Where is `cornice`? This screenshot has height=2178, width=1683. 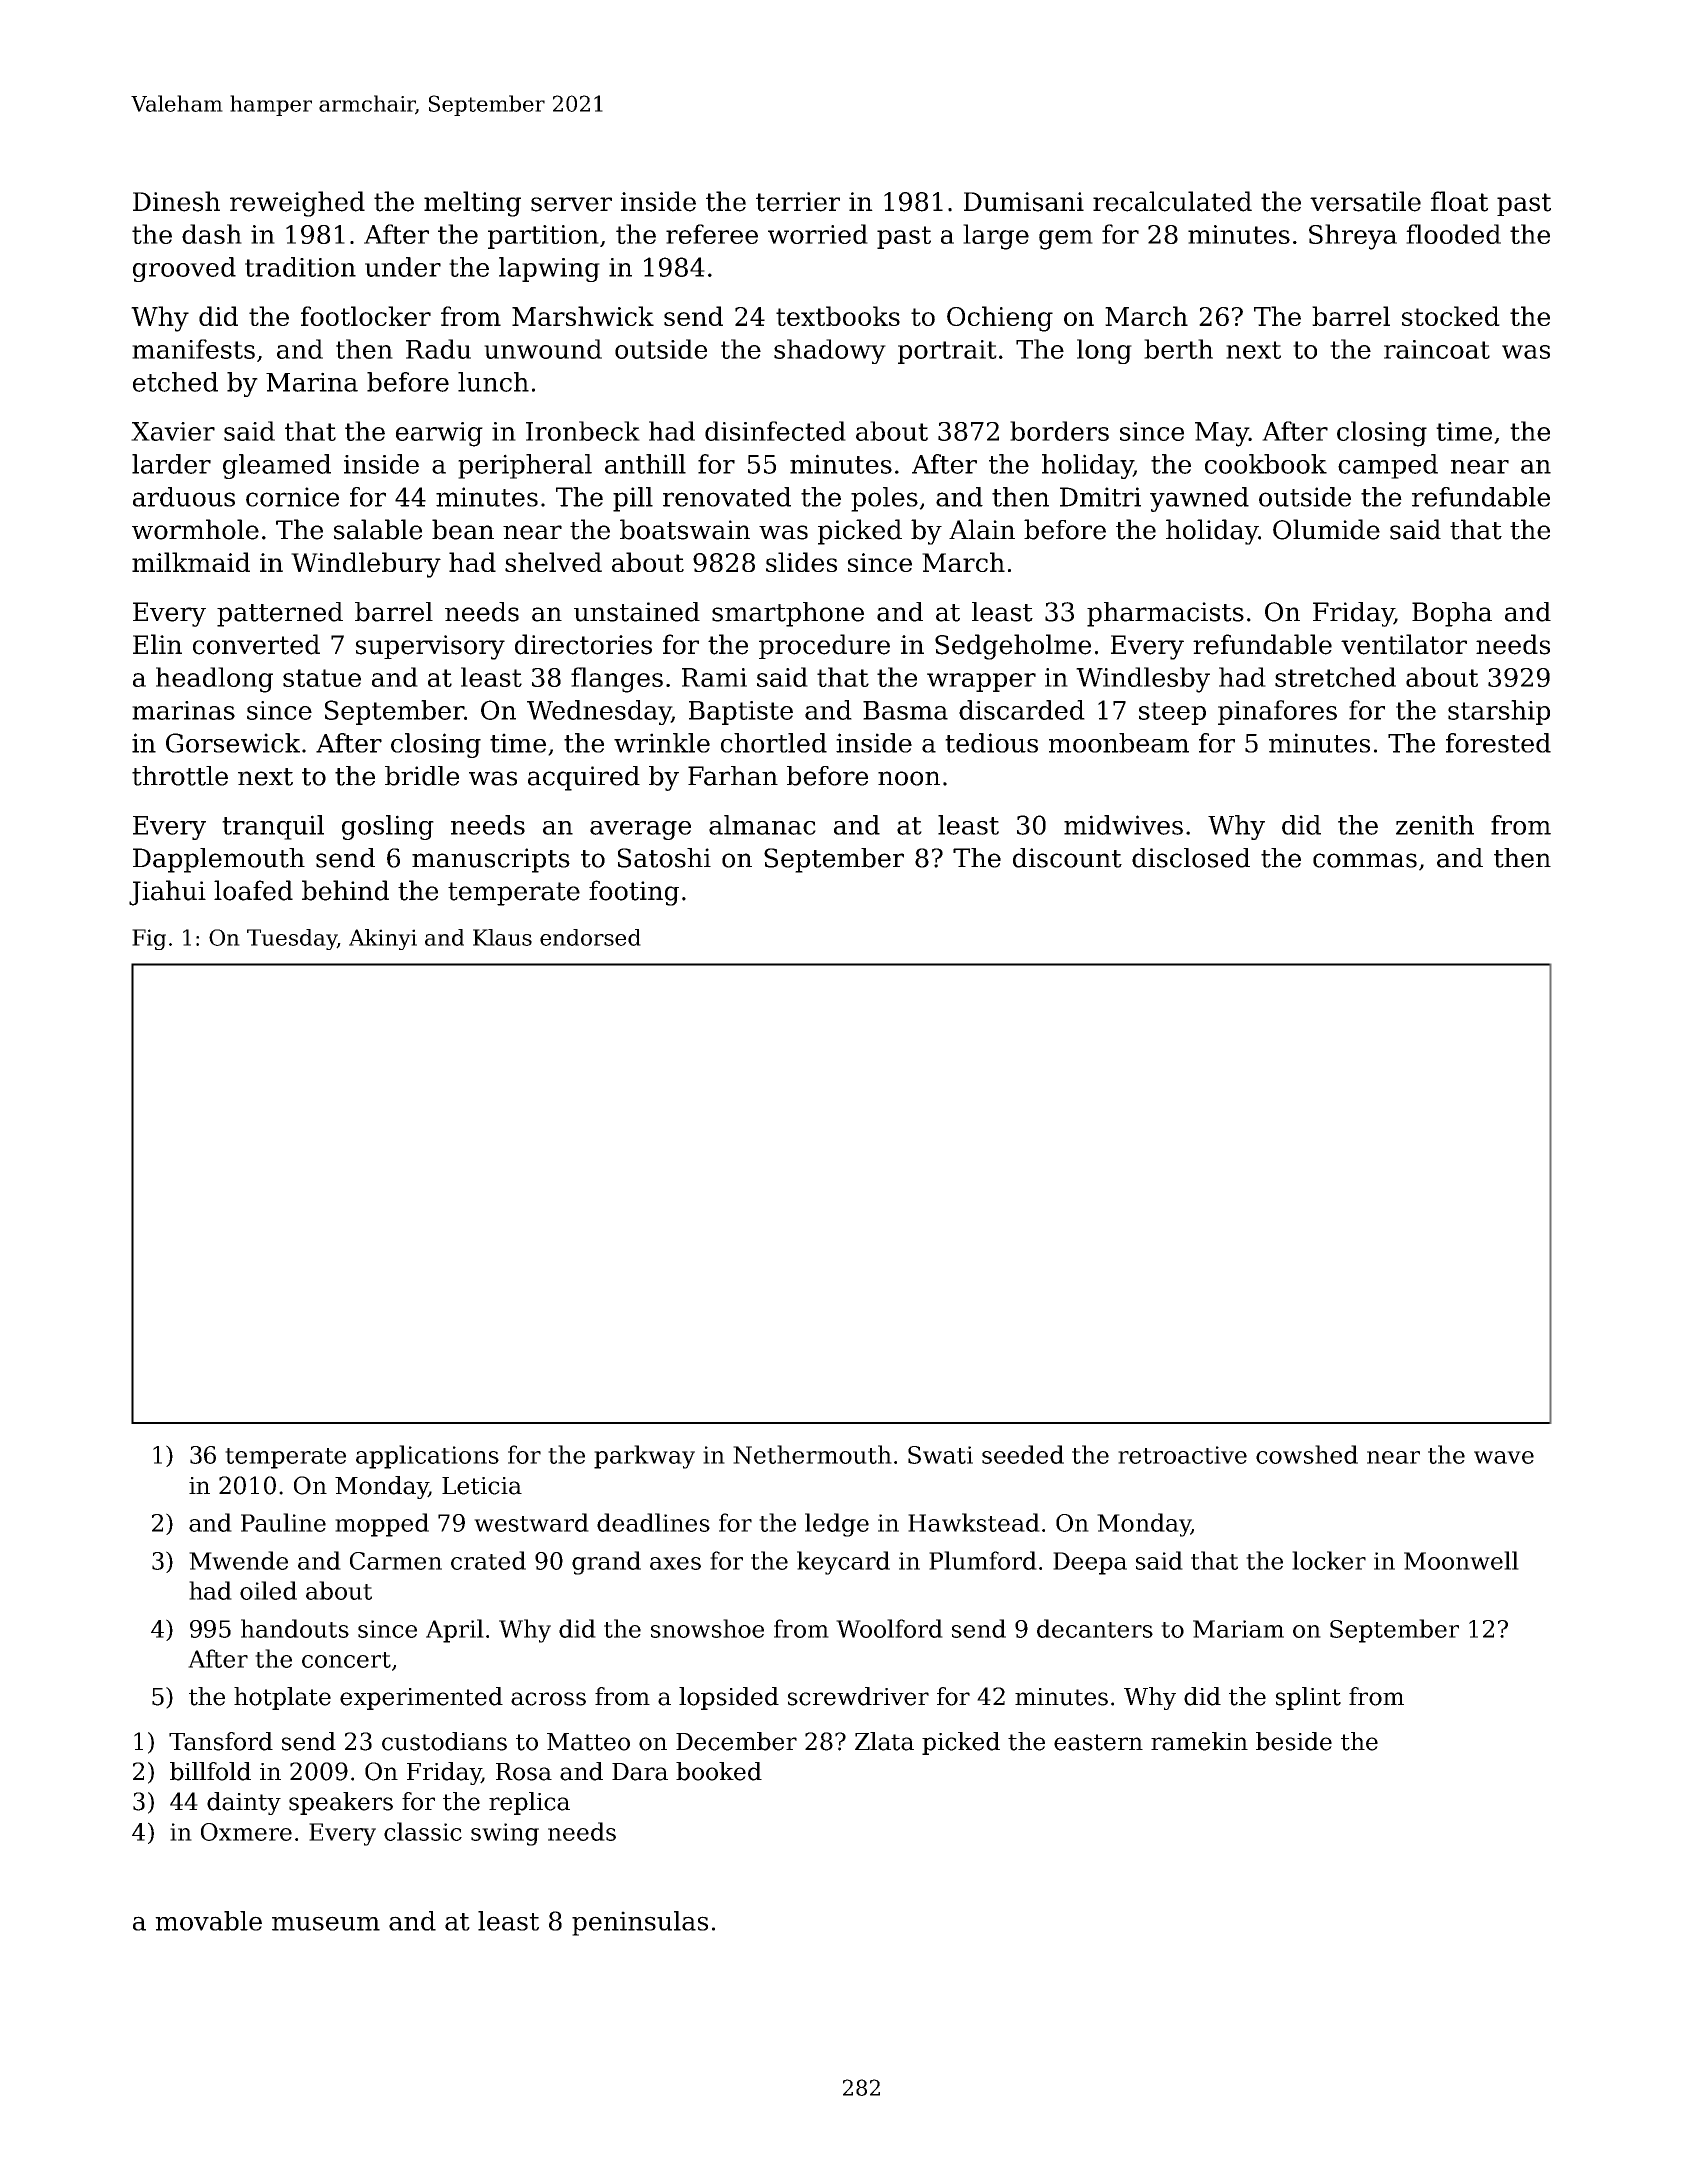 cornice is located at coordinates (292, 497).
